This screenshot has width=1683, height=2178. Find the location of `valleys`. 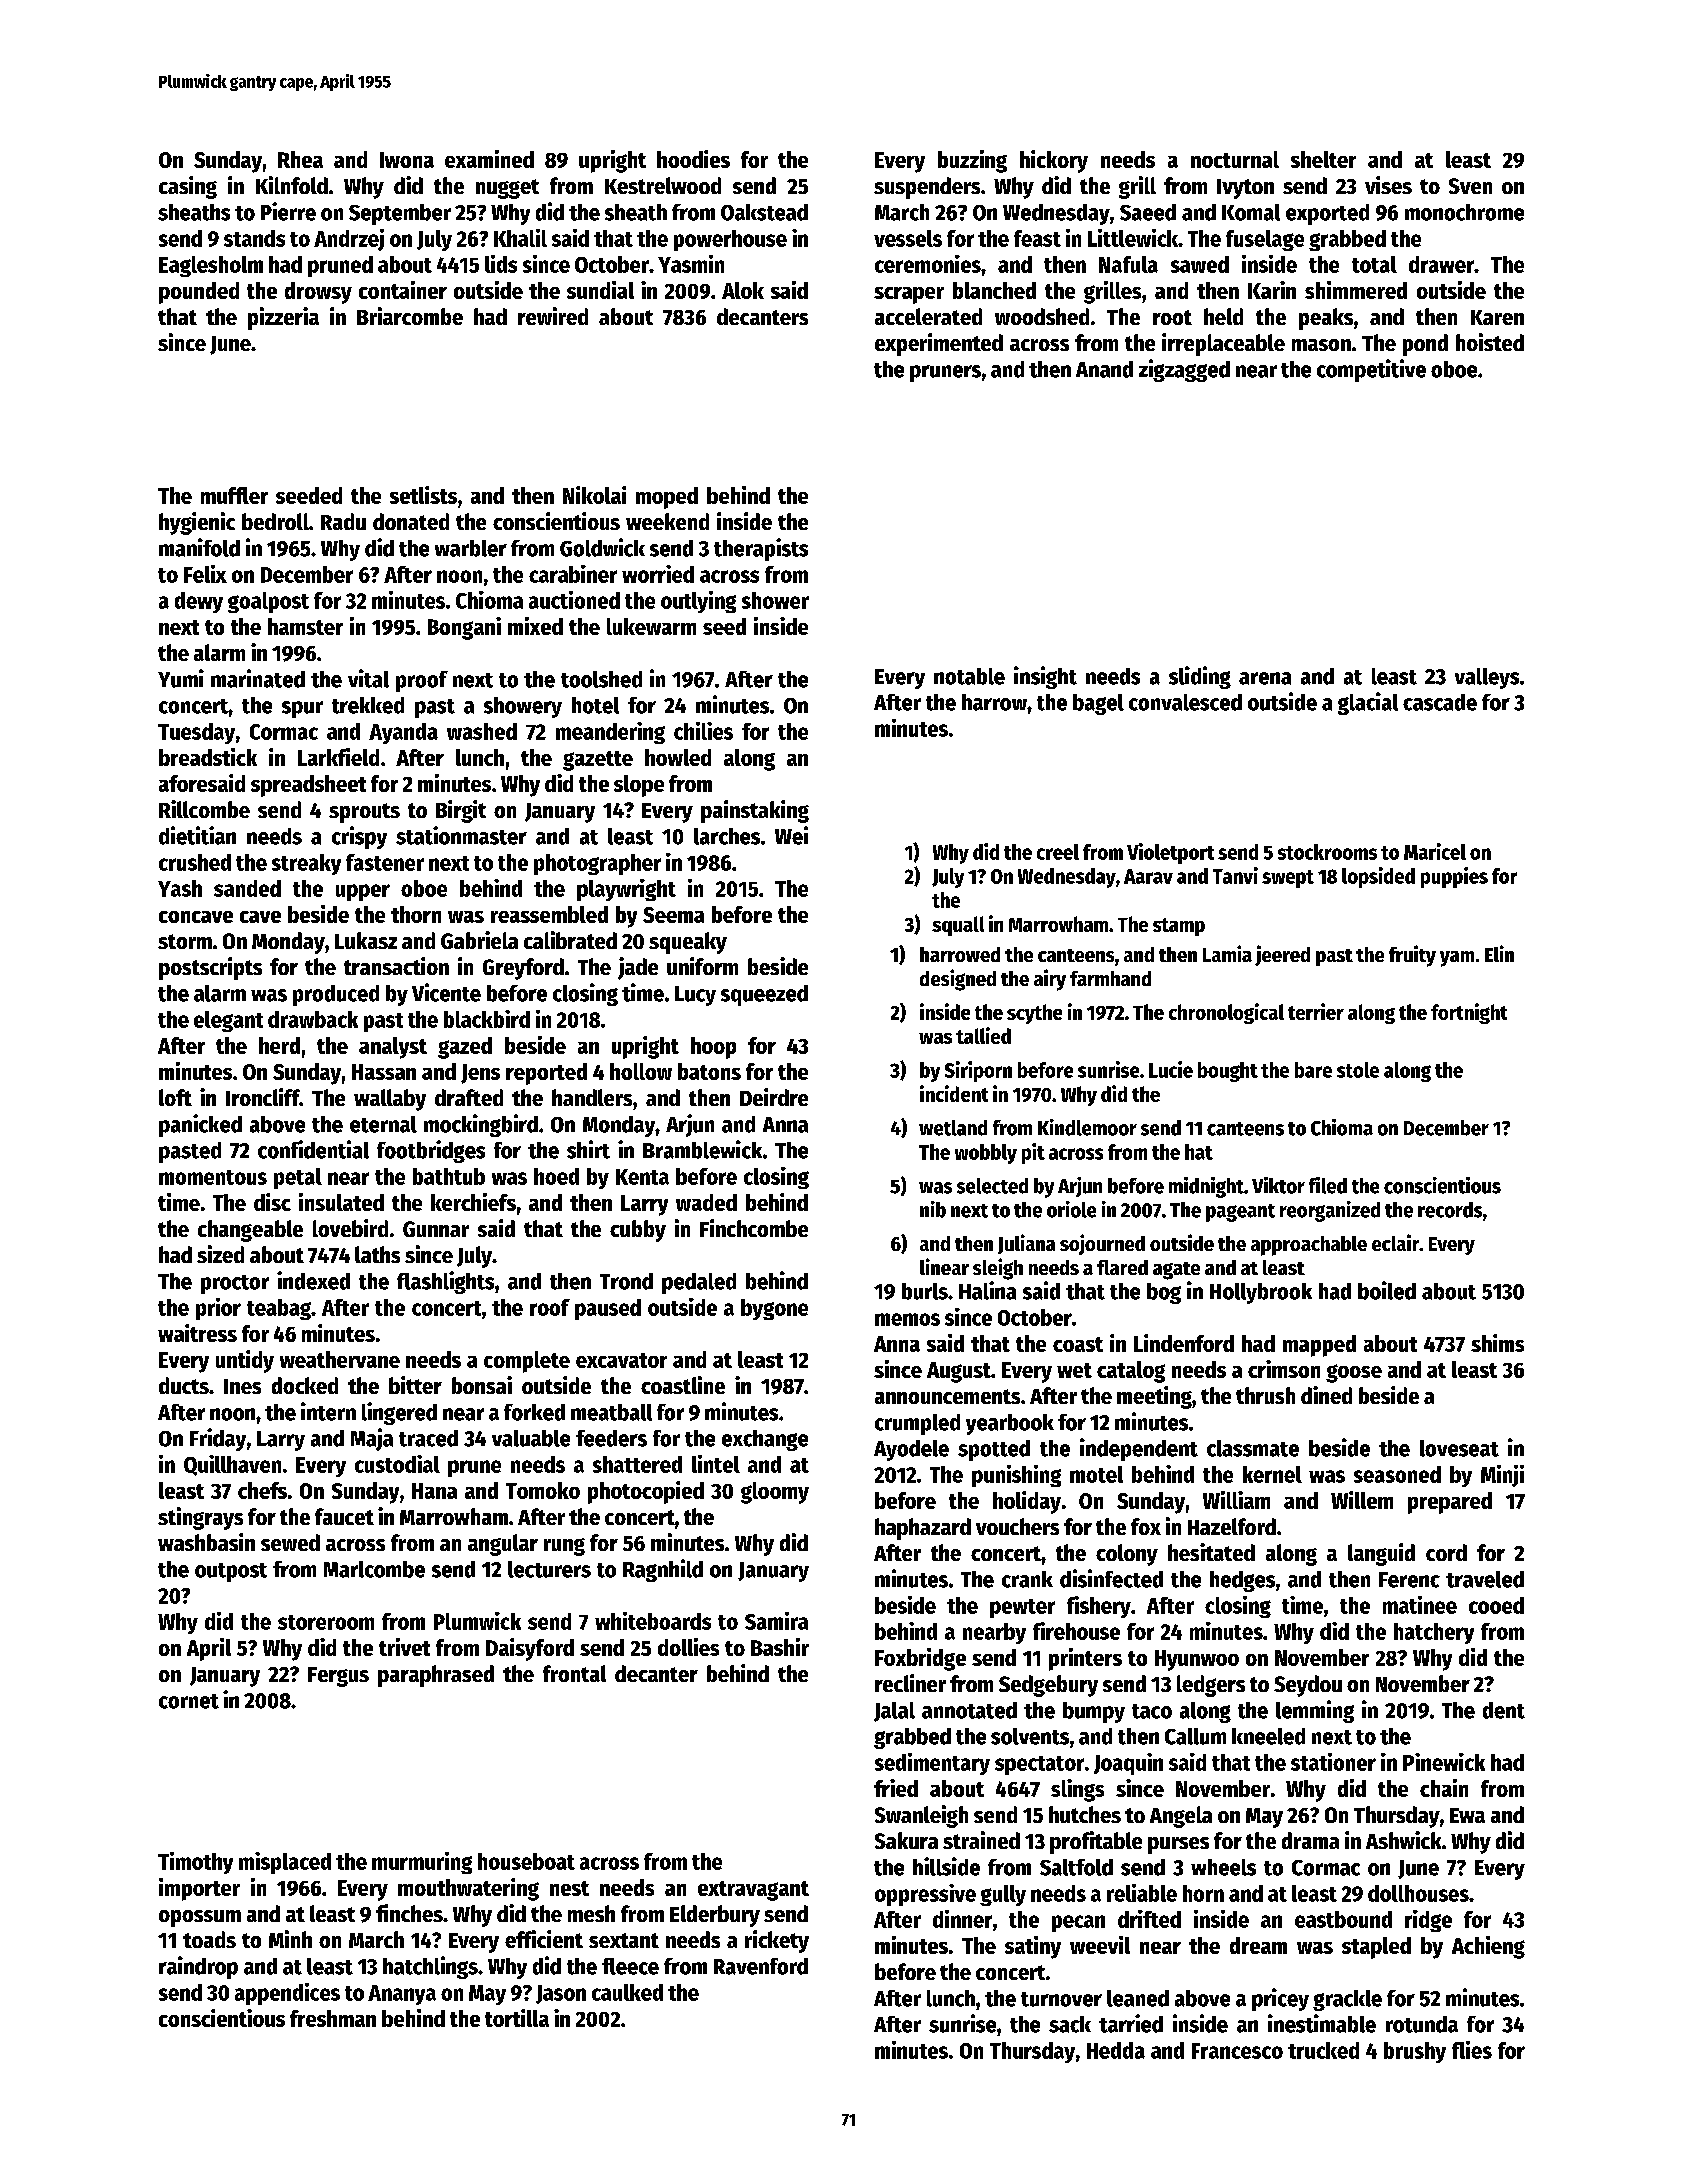

valleys is located at coordinates (1487, 678).
